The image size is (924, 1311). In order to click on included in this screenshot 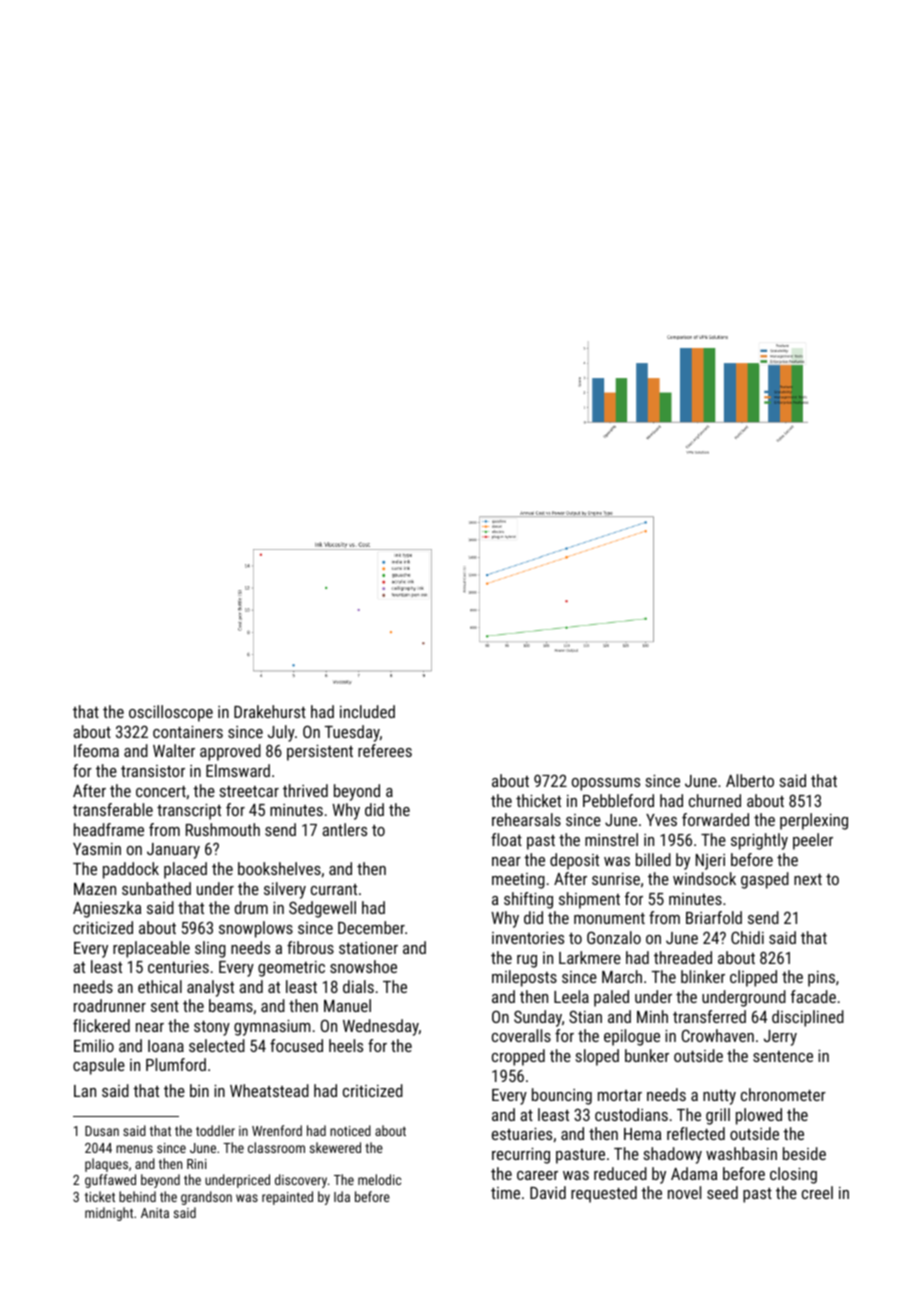, I will do `click(367, 711)`.
